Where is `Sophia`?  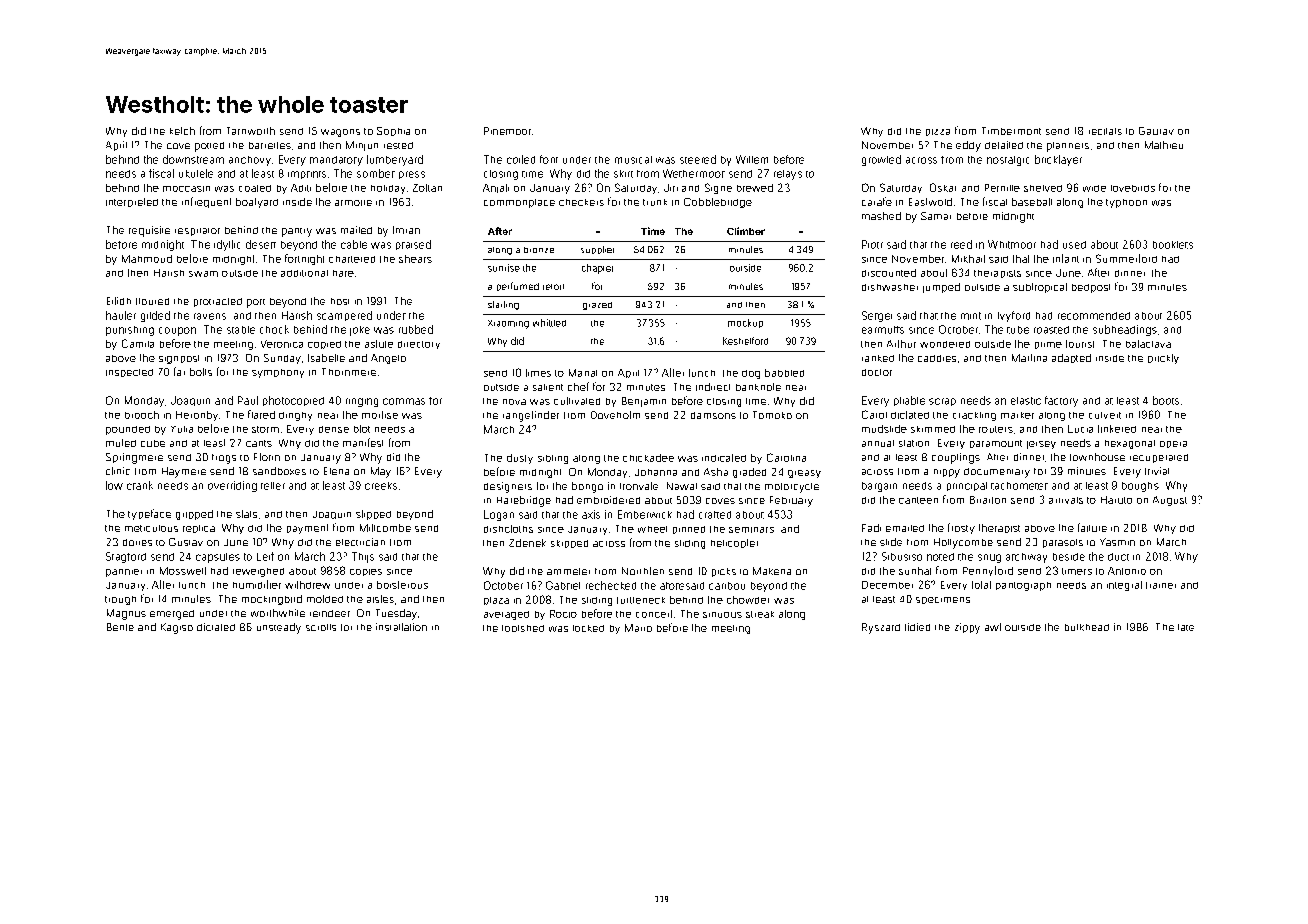
Sophia is located at coordinates (393, 131).
